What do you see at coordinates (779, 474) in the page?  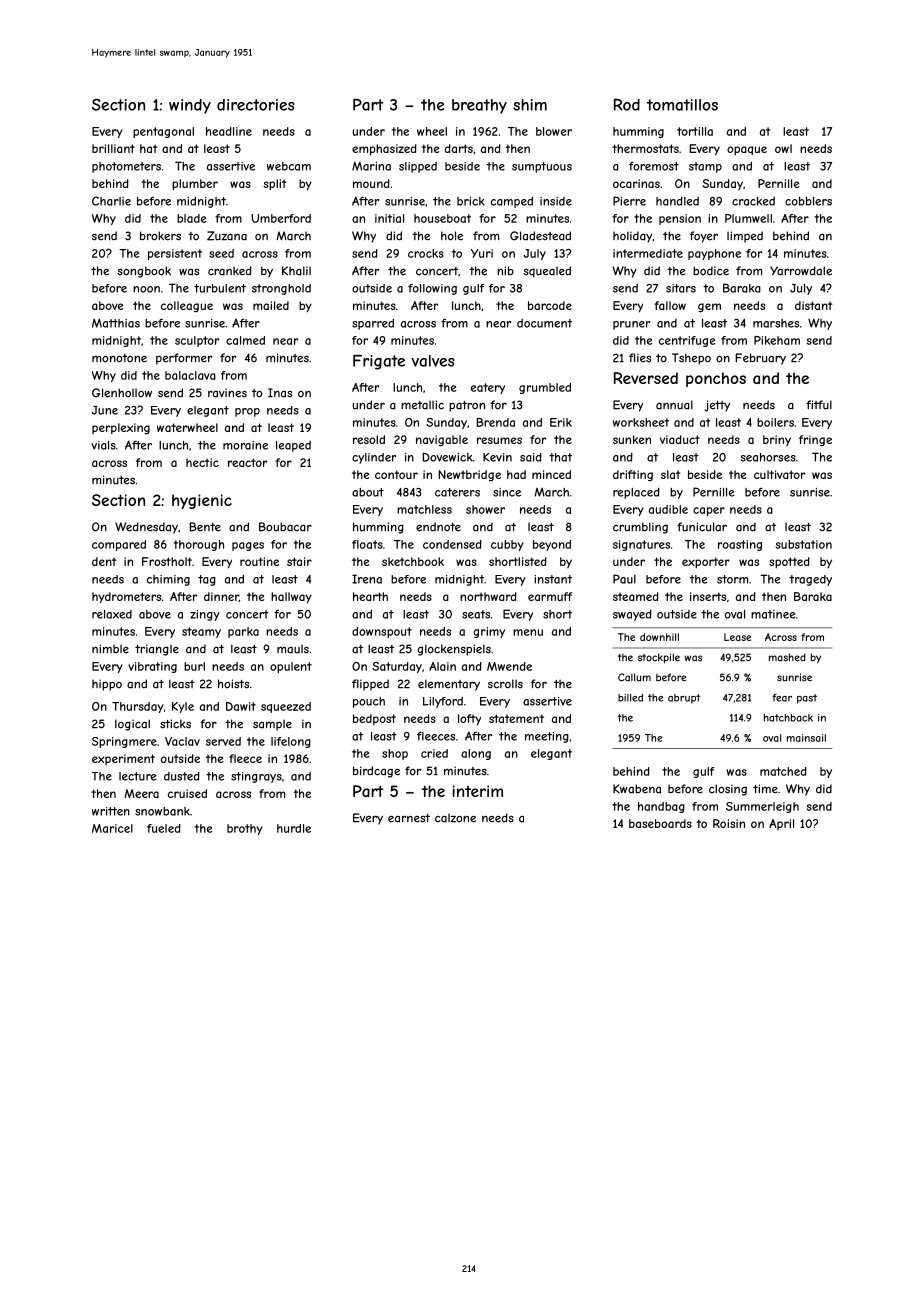 I see `cultivator` at bounding box center [779, 474].
